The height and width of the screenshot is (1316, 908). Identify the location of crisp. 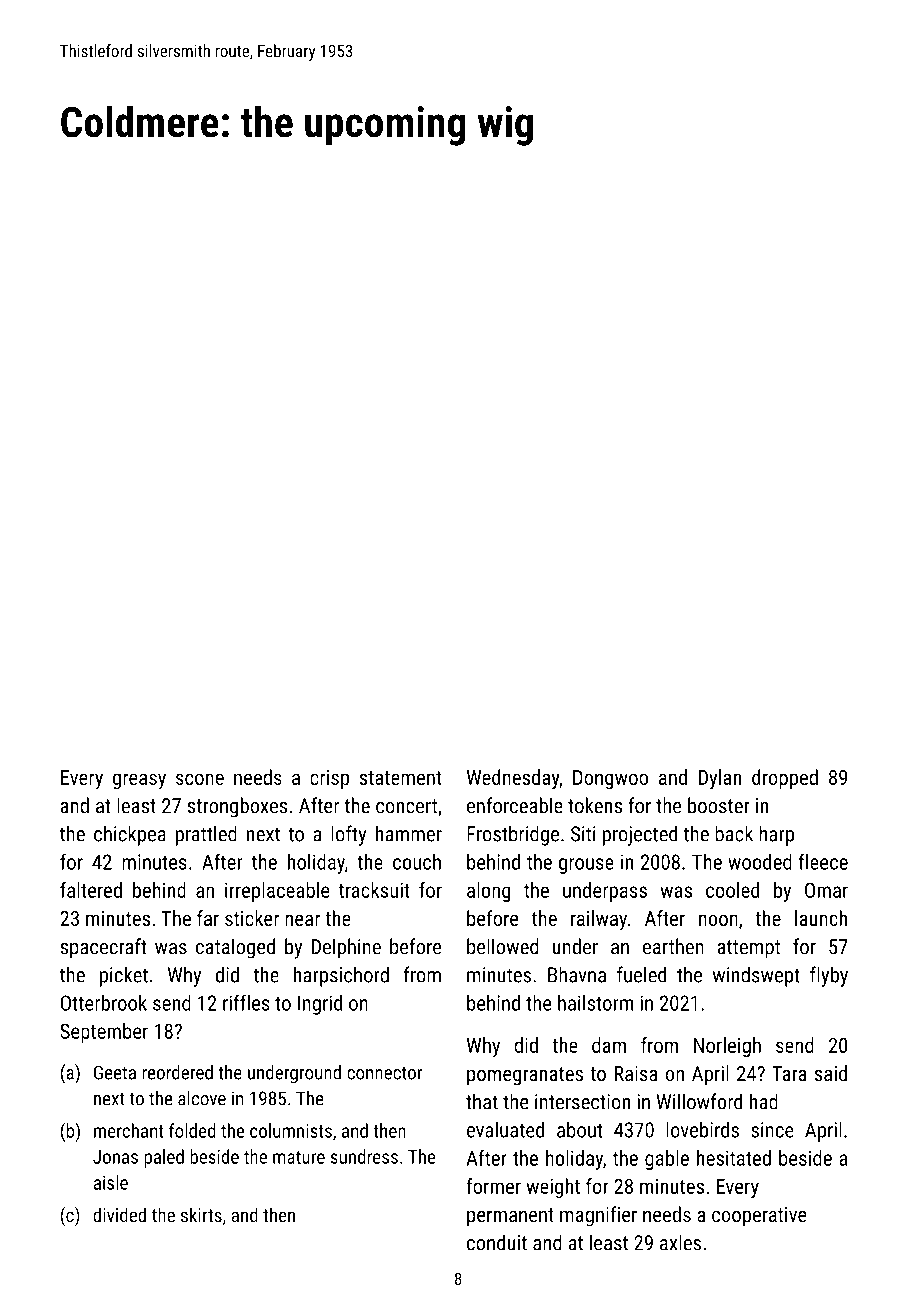
(329, 779).
